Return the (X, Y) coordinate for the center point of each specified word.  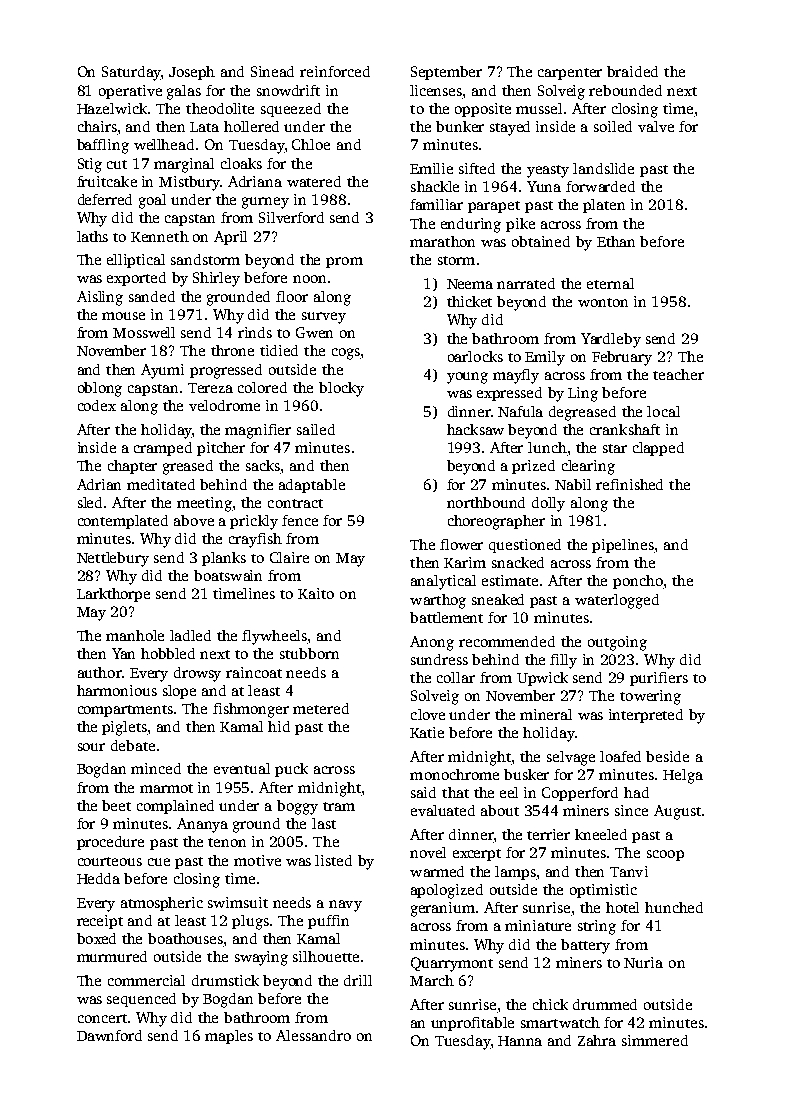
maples (229, 1037)
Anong (432, 643)
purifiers (659, 679)
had (636, 792)
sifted (477, 168)
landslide (603, 168)
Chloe (311, 144)
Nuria (643, 962)
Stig (90, 165)
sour (91, 747)
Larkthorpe (113, 595)
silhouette (326, 956)
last (324, 823)
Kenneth (160, 236)
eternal (610, 283)
